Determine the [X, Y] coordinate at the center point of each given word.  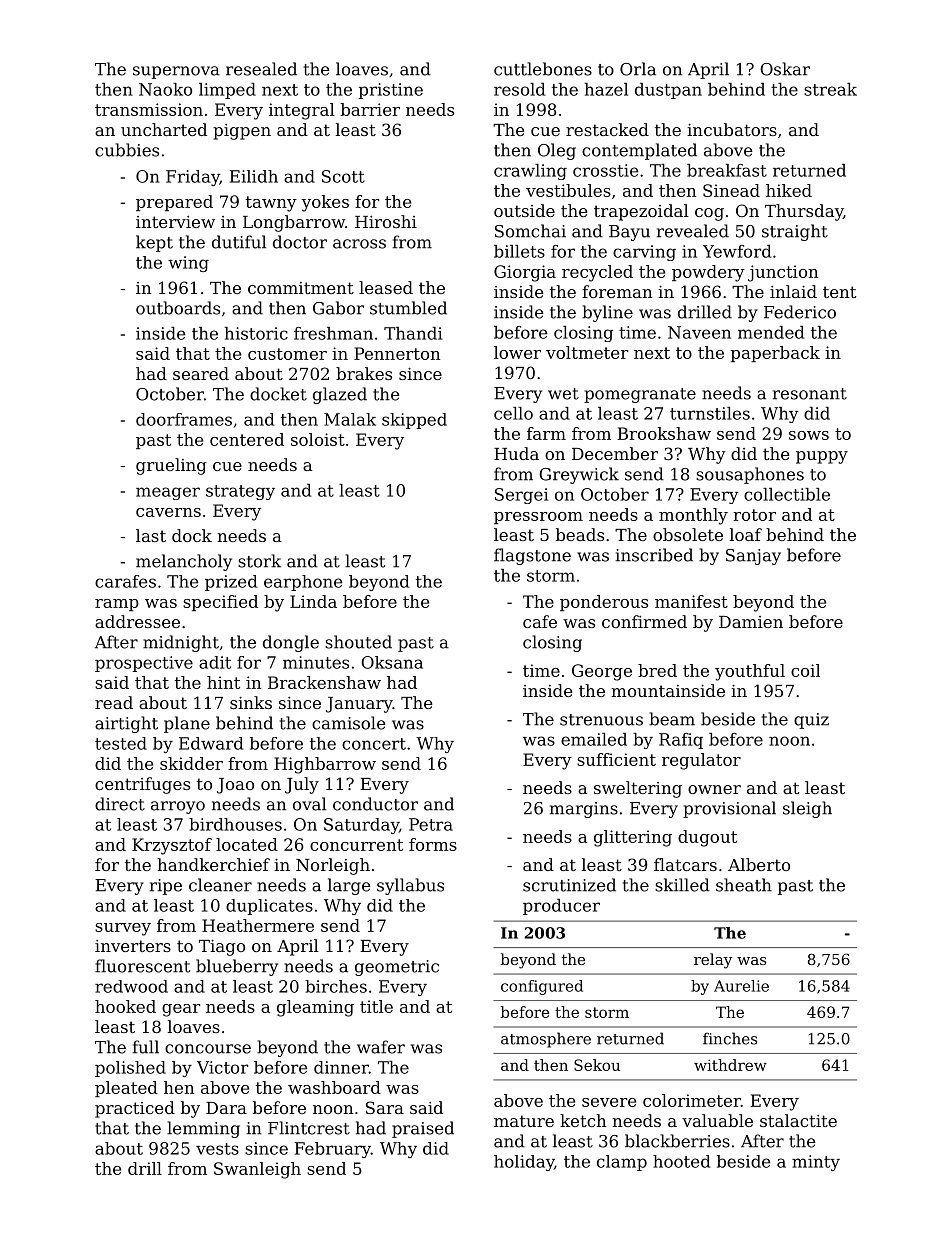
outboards [178, 308]
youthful [750, 672]
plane [187, 724]
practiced [135, 1109]
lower [517, 352]
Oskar [785, 69]
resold [519, 89]
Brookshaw [664, 433]
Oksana [392, 662]
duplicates [269, 907]
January [359, 705]
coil [805, 670]
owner [714, 789]
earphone [303, 583]
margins [584, 810]
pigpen [242, 132]
